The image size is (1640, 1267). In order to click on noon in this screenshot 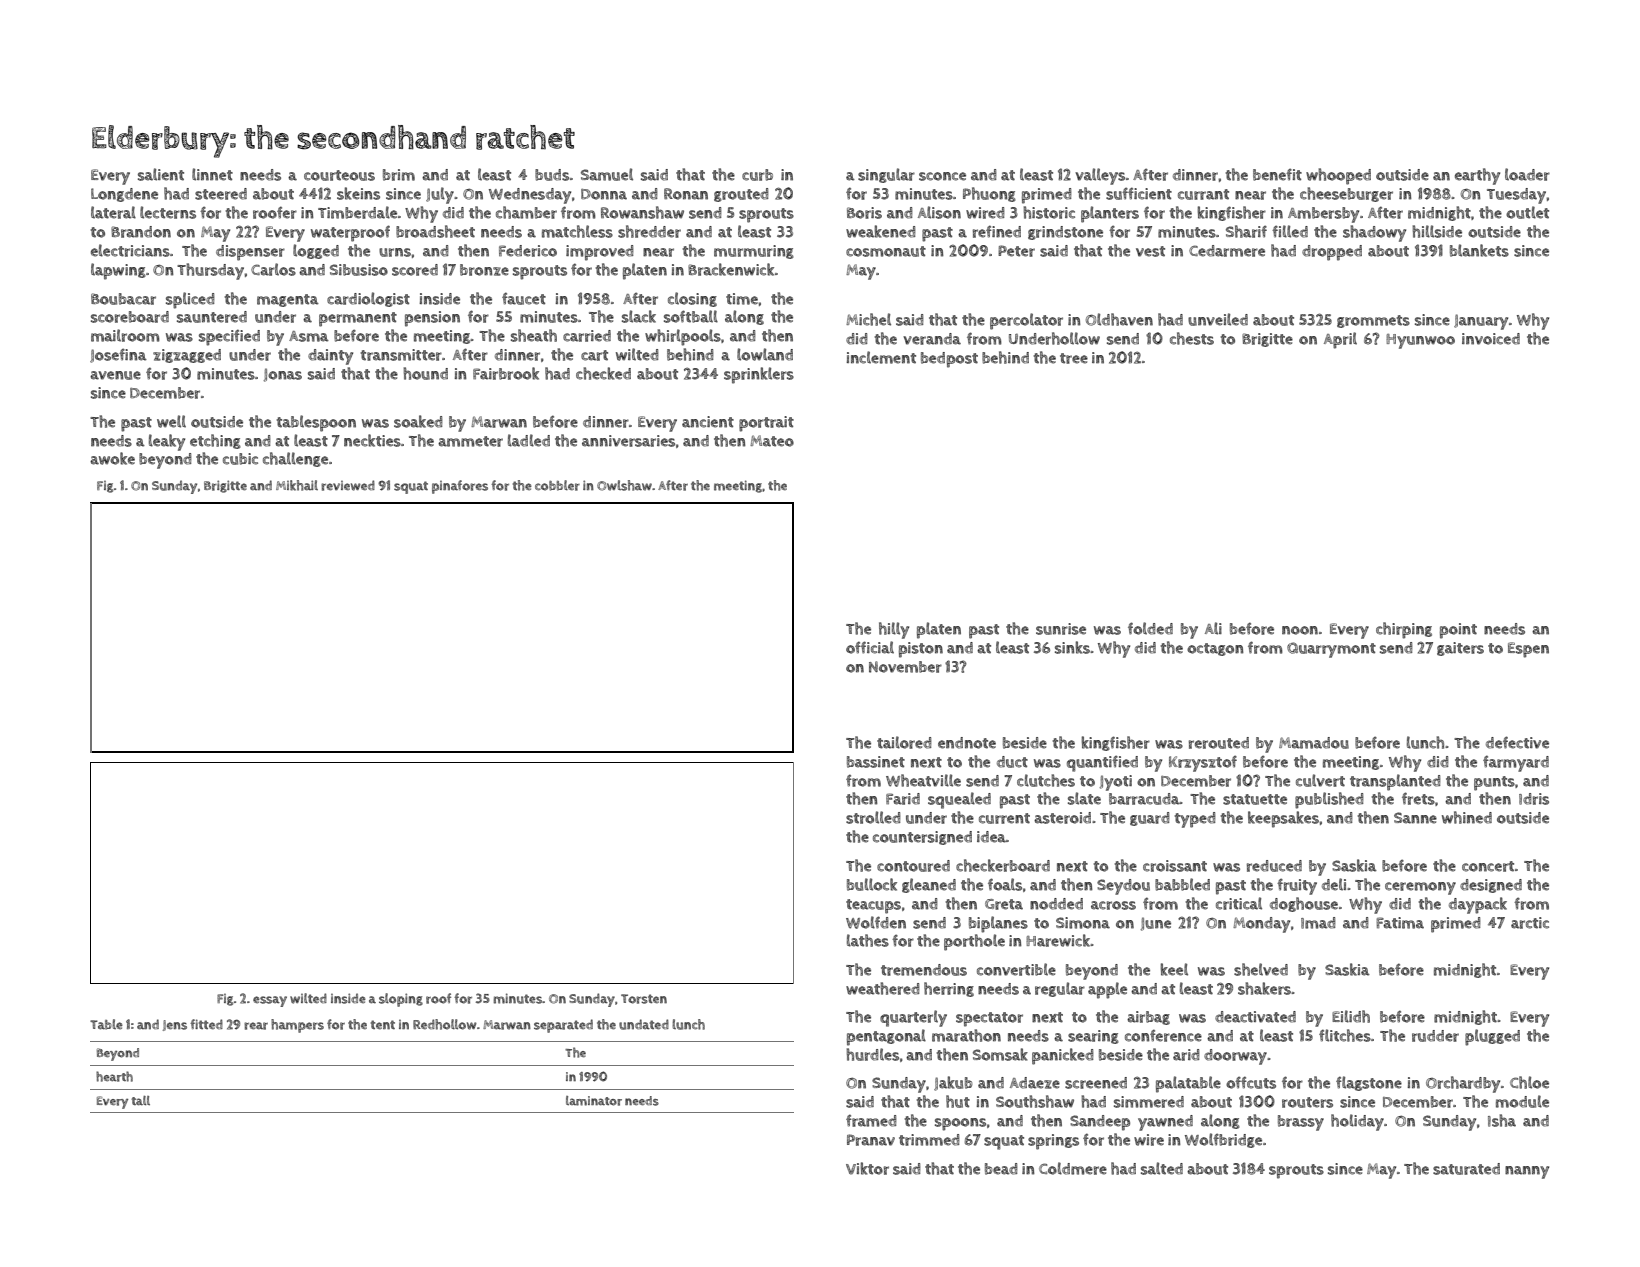, I will do `click(1300, 630)`.
